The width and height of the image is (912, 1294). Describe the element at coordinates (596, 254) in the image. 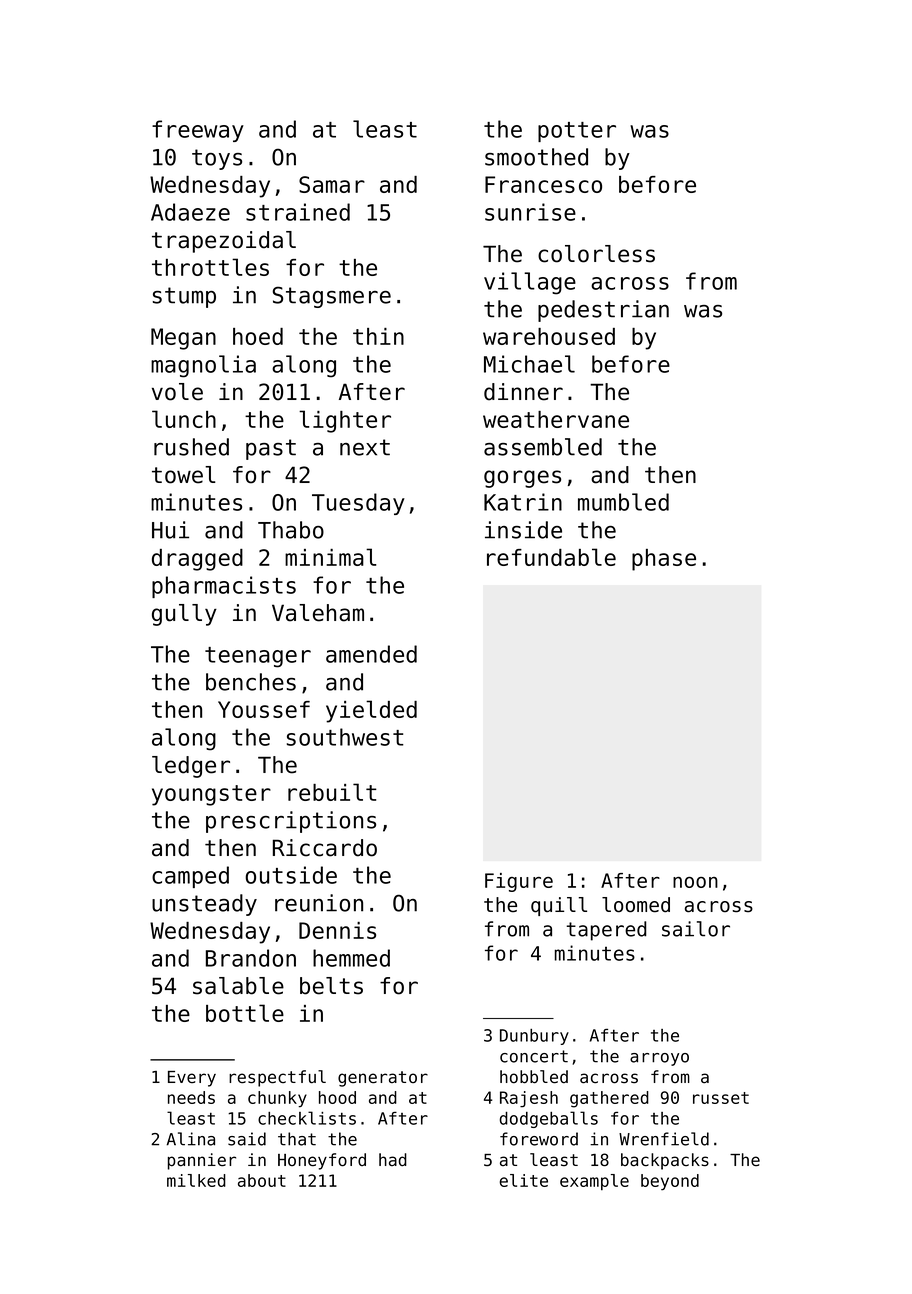

I see `colorless` at that location.
